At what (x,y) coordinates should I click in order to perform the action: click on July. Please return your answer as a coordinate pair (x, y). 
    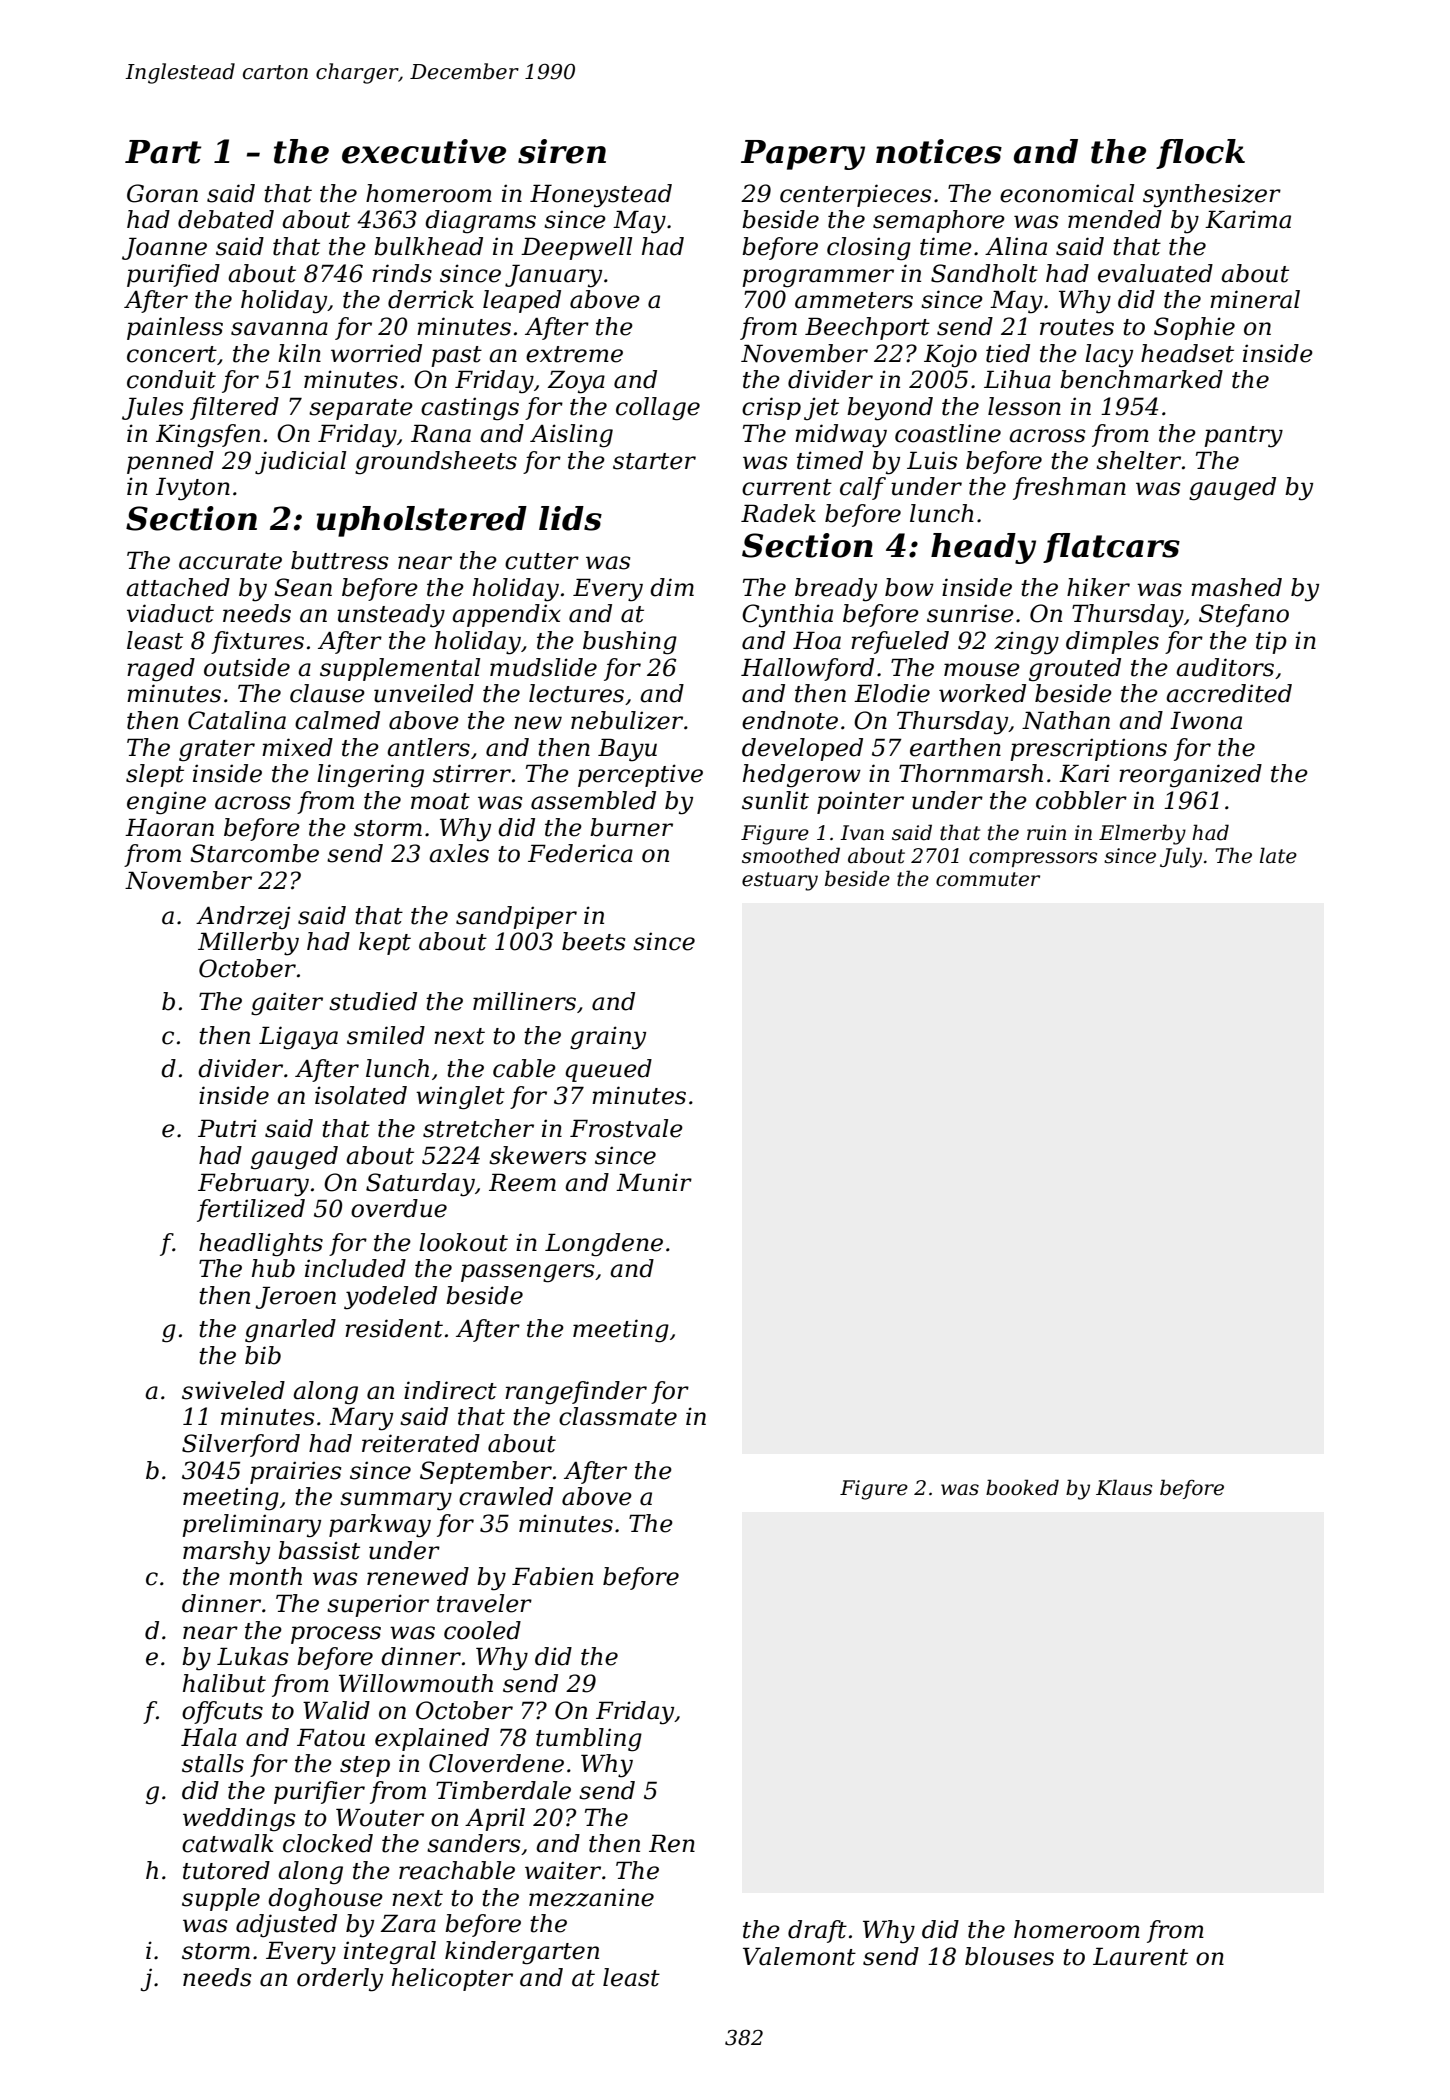
    Looking at the image, I should click on (1181, 857).
